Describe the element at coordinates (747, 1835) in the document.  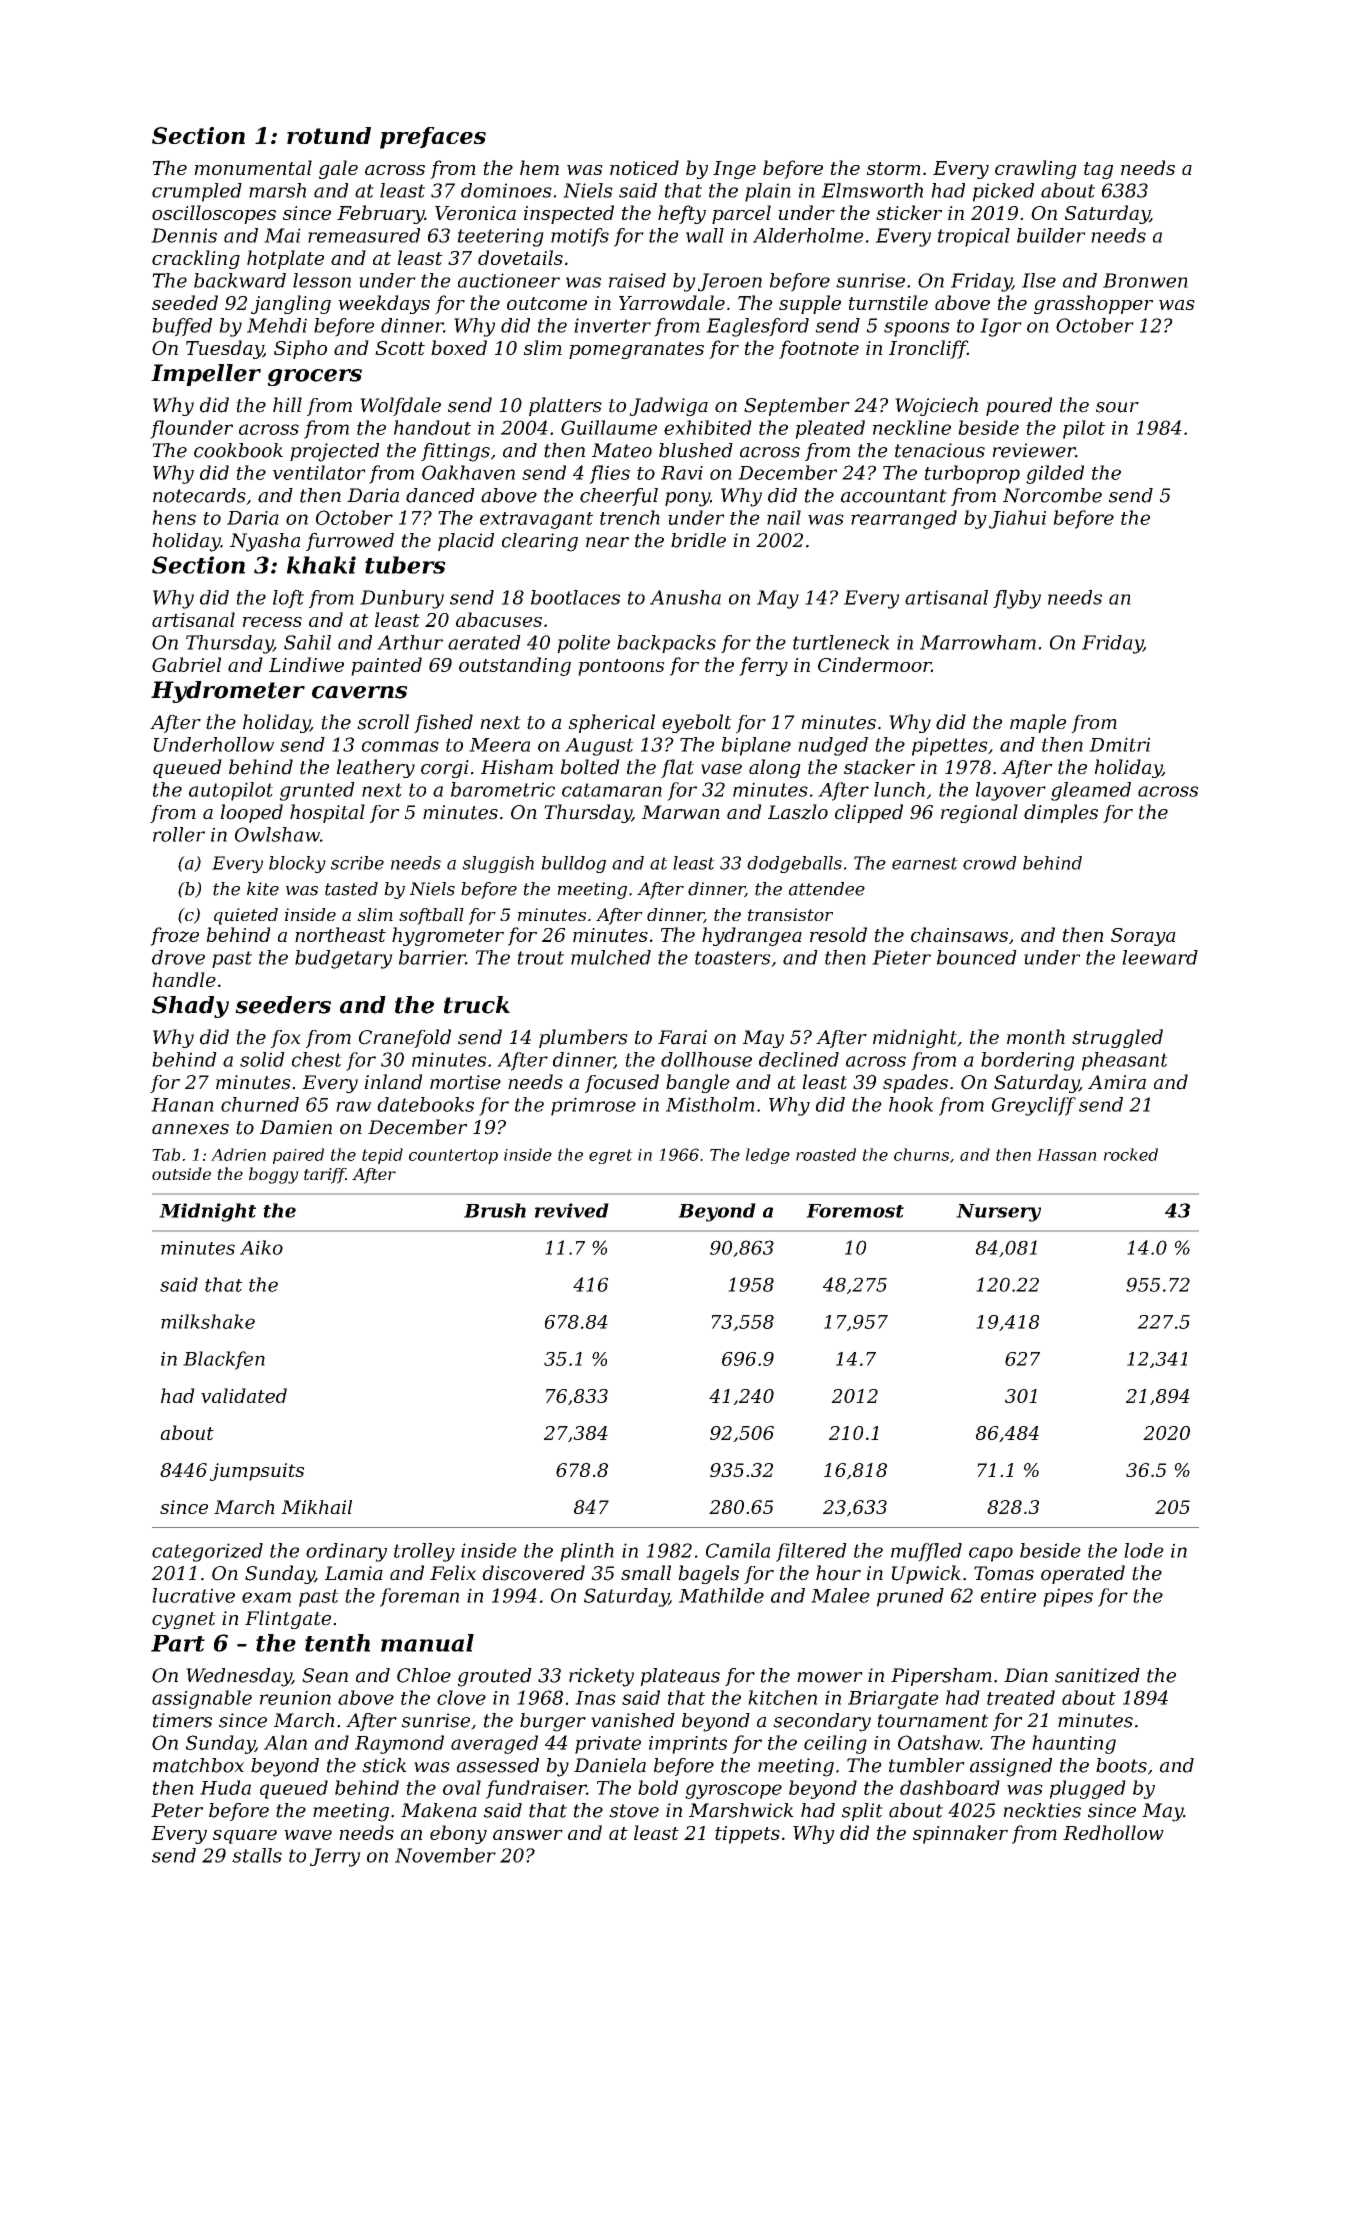
I see `tippets` at that location.
